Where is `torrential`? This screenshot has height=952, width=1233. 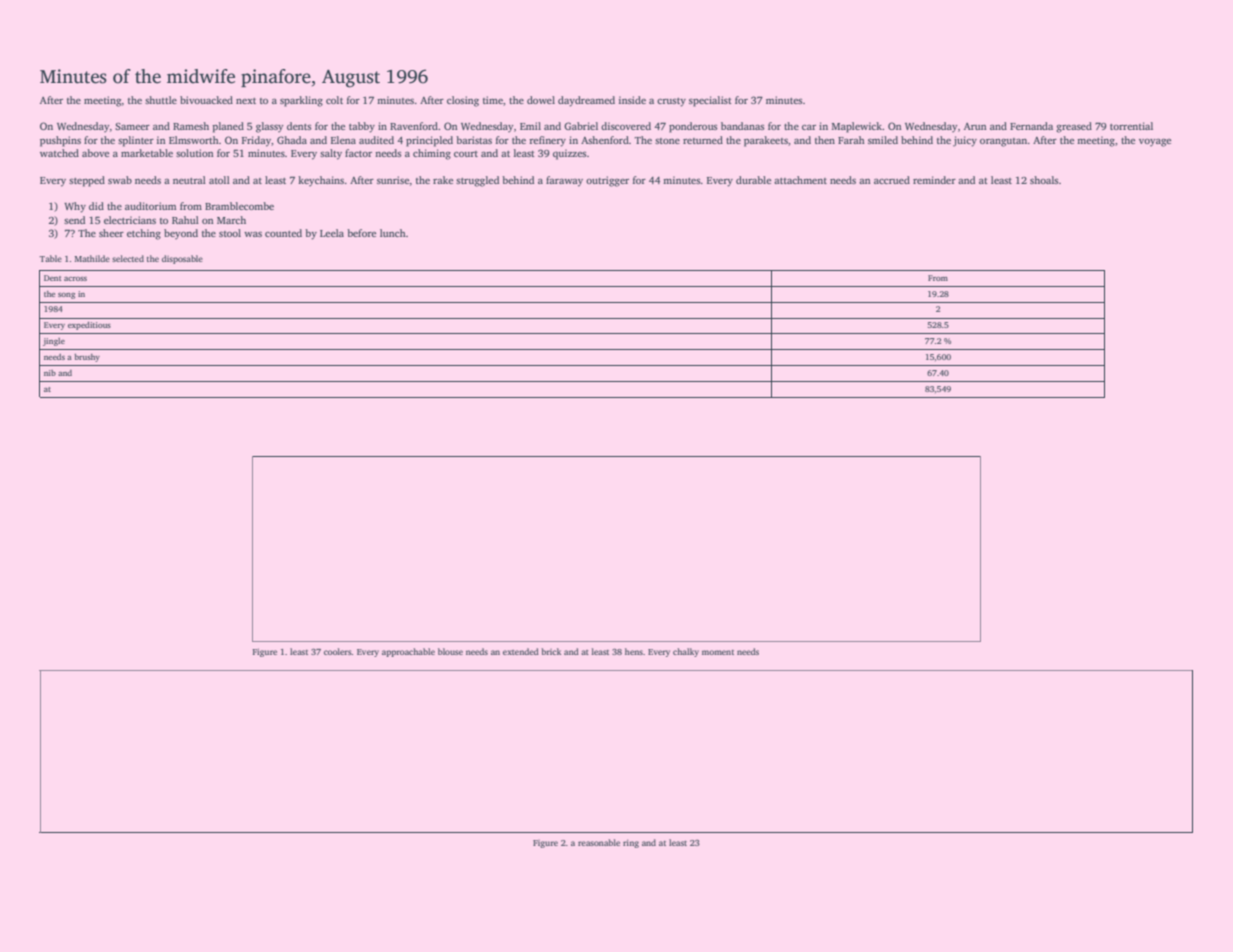
torrential is located at coordinates (1131, 126).
